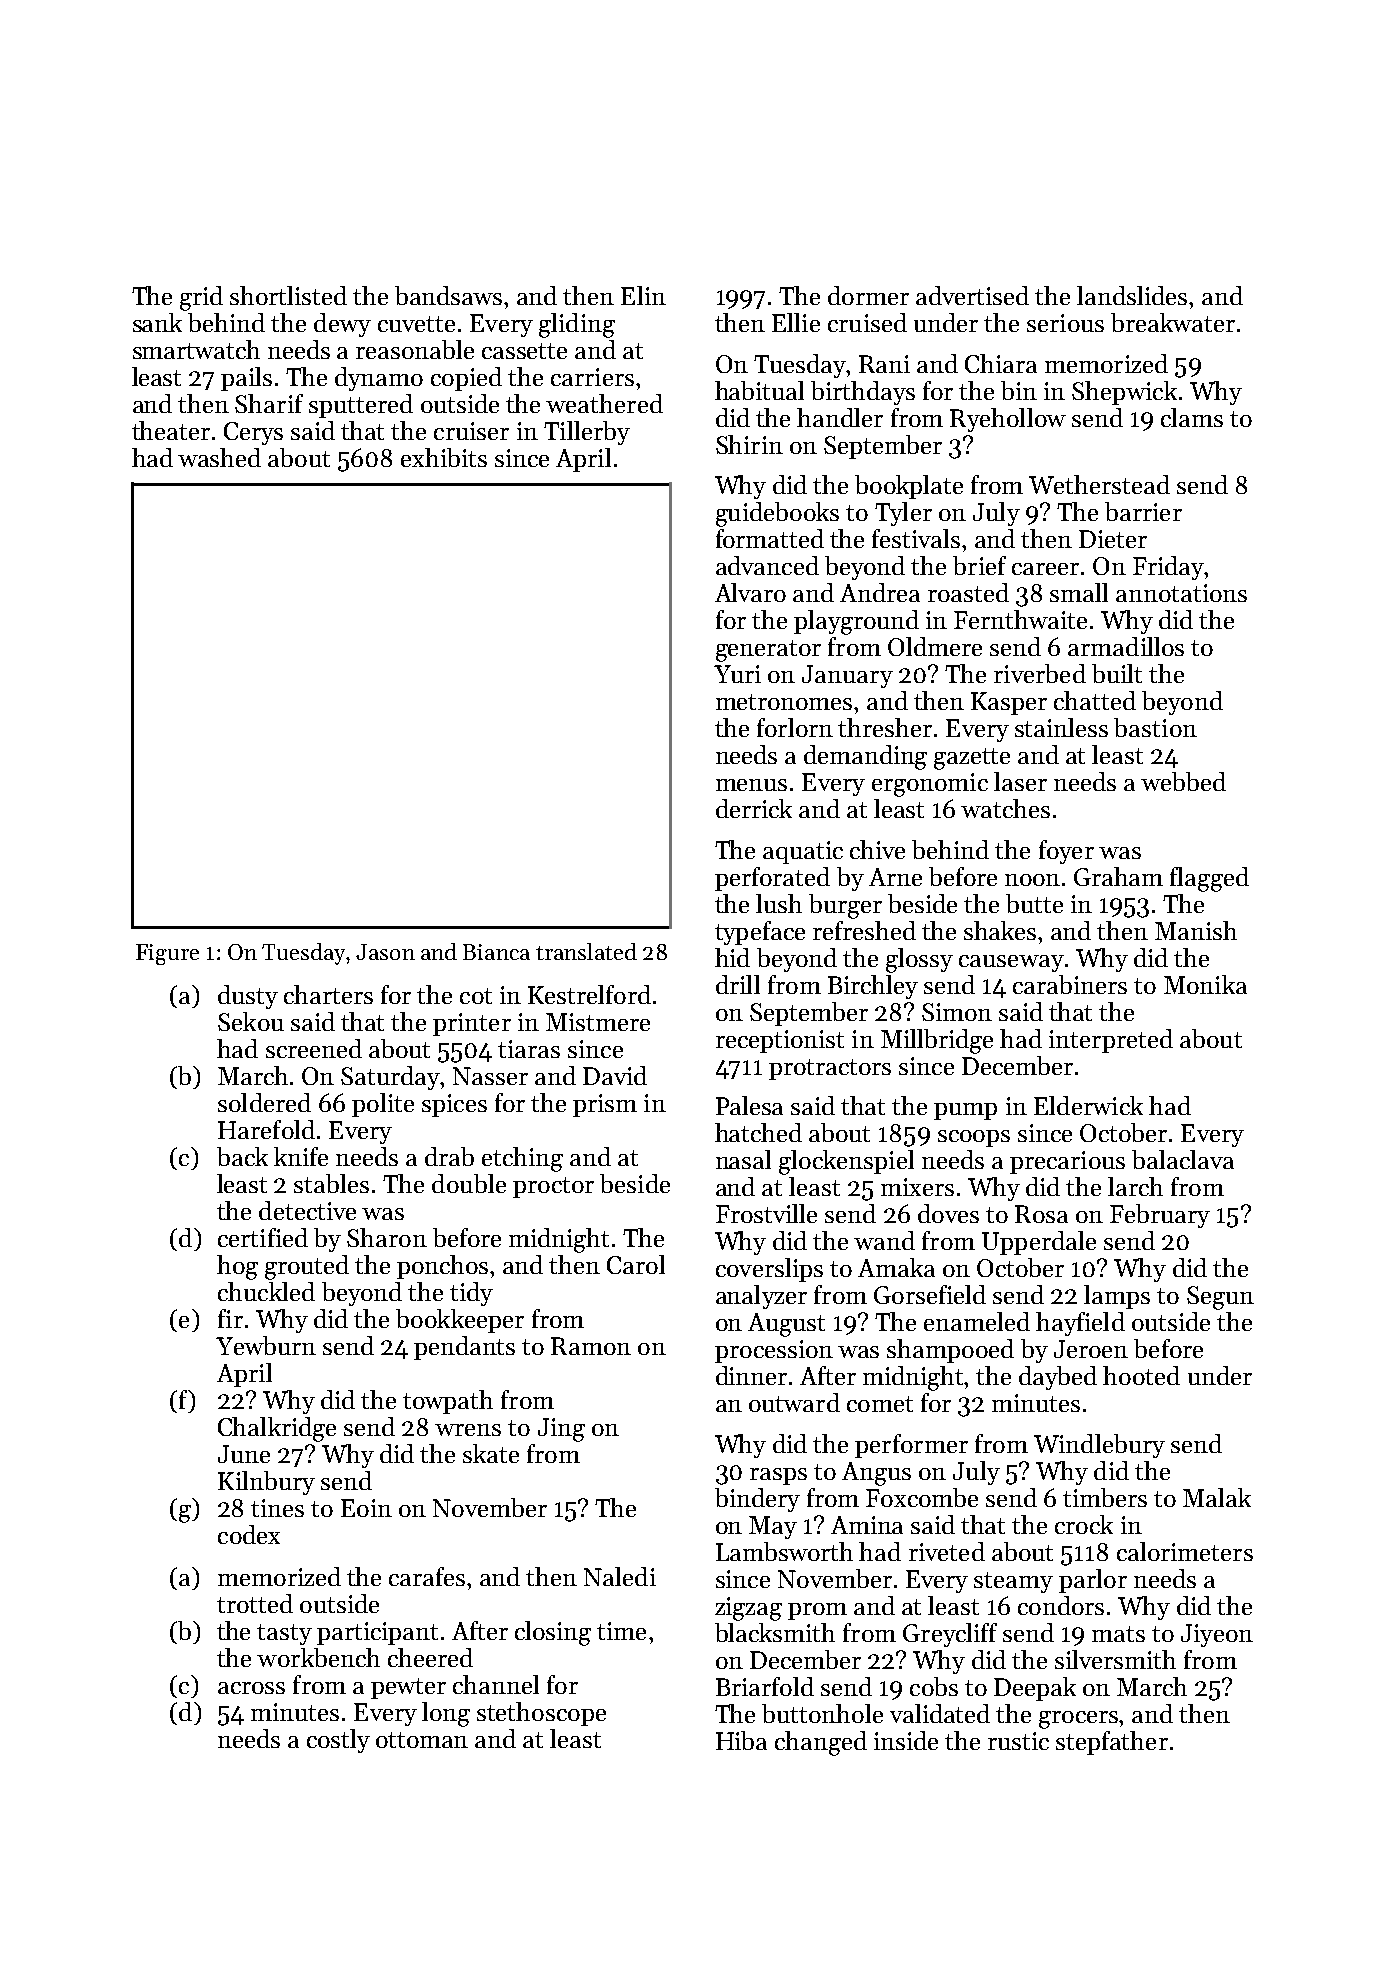 This screenshot has width=1386, height=1969. Describe the element at coordinates (751, 785) in the screenshot. I see `menus` at that location.
